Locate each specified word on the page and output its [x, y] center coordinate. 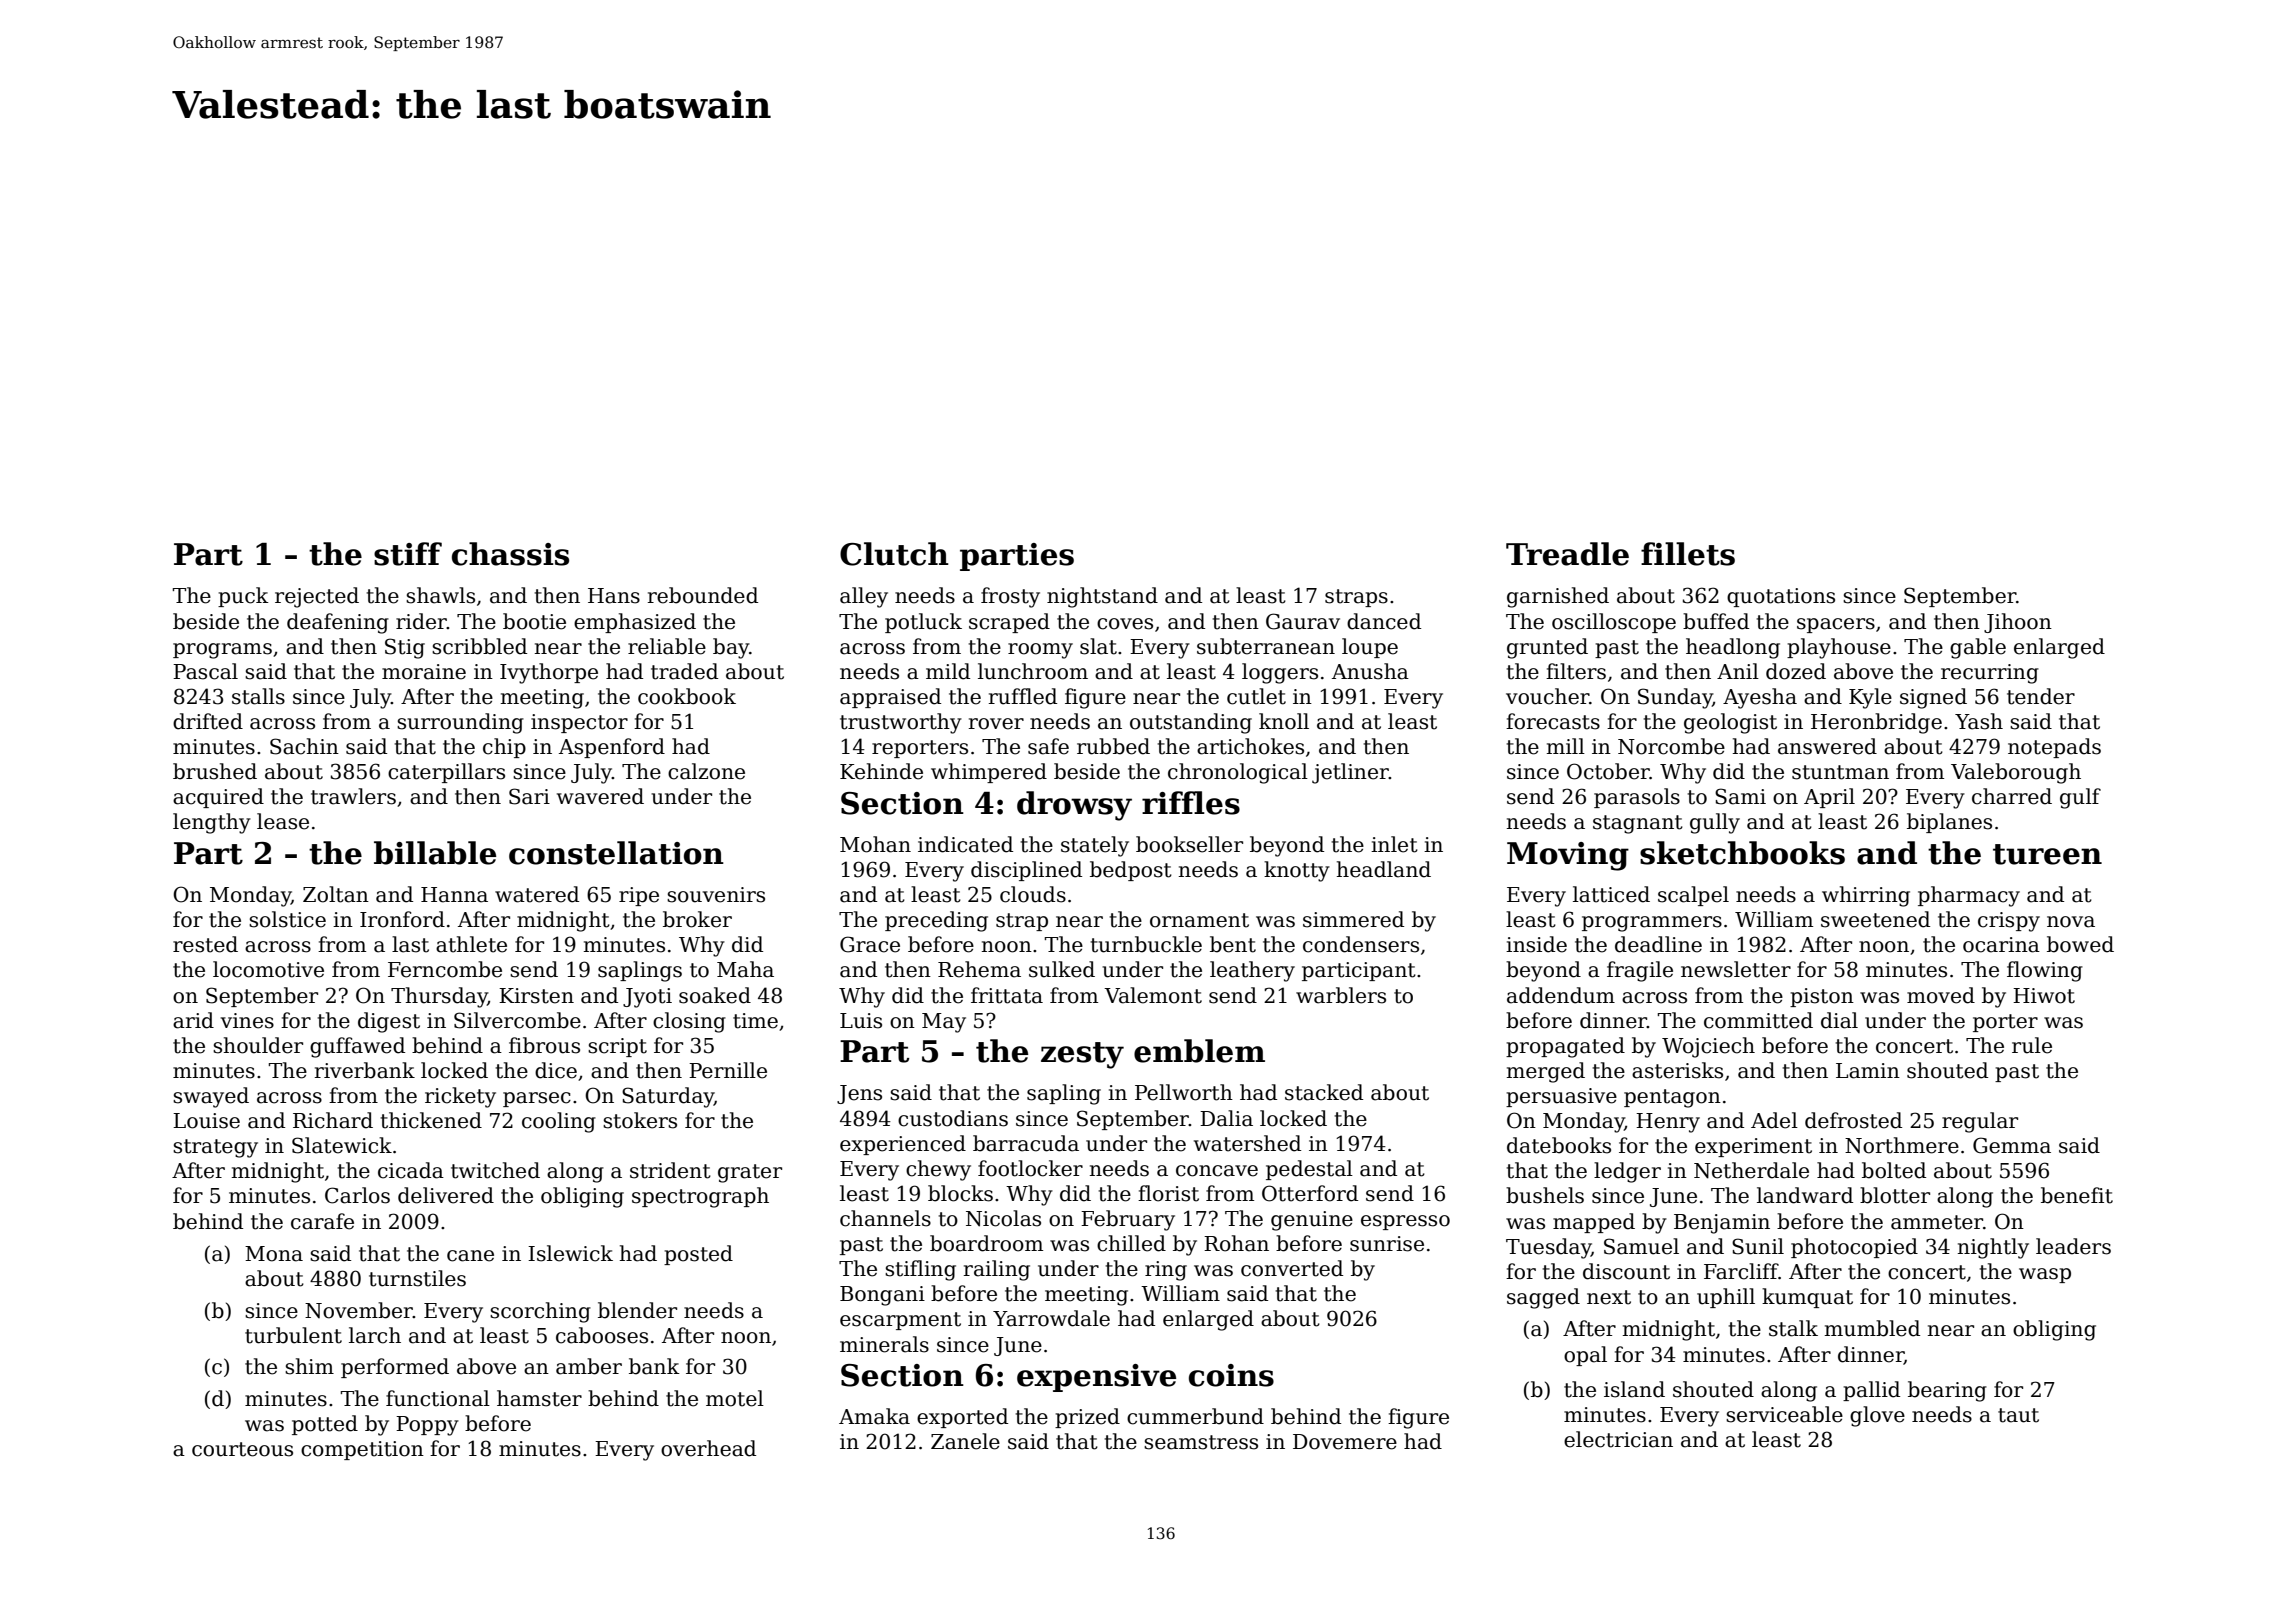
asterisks [1677, 1070]
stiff [408, 554]
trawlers [353, 796]
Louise [206, 1121]
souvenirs [716, 895]
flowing [2045, 971]
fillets [1688, 554]
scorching [540, 1312]
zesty [1082, 1055]
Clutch [894, 554]
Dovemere [1345, 1442]
